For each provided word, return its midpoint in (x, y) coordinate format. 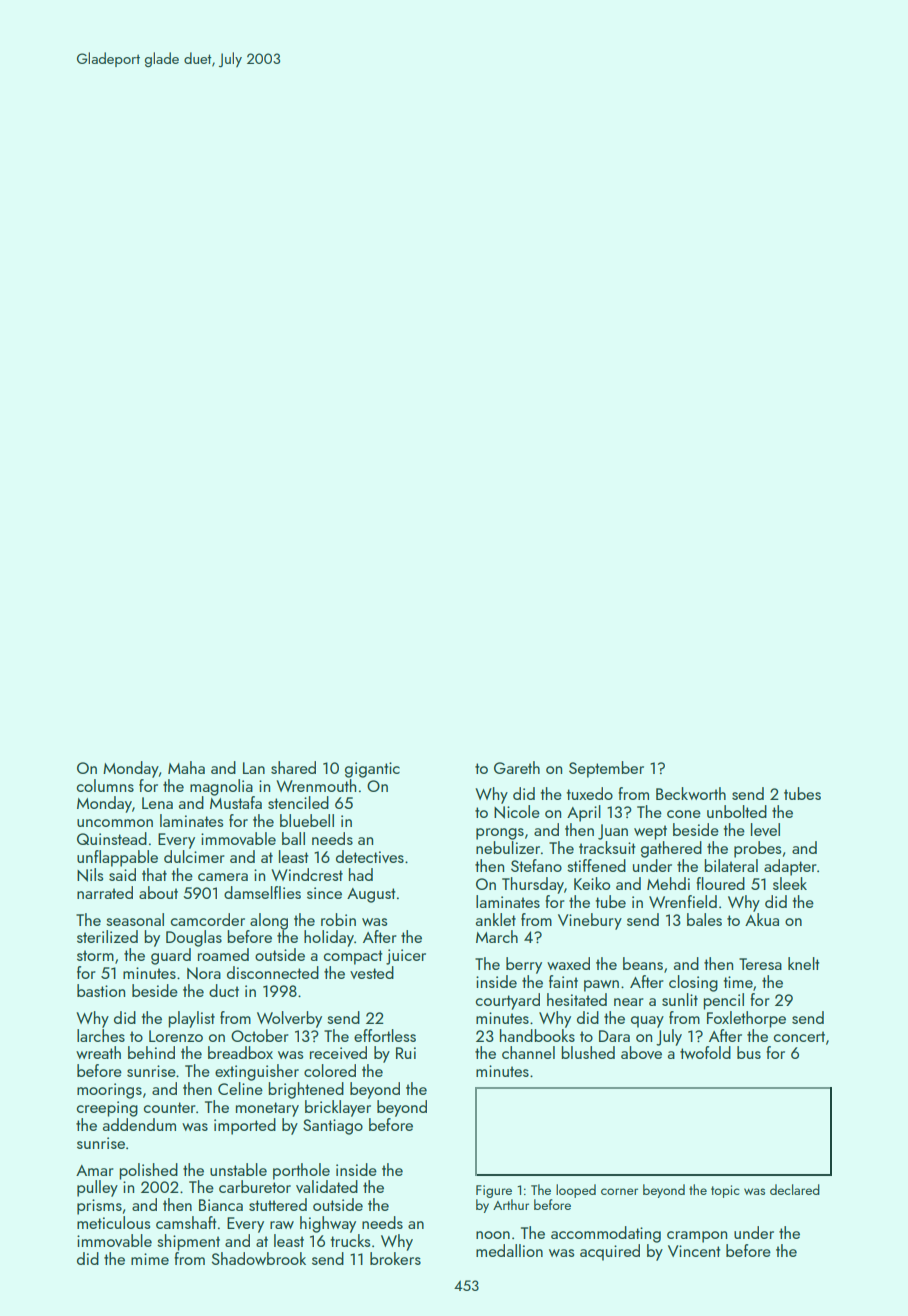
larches (101, 1035)
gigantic (372, 770)
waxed (568, 963)
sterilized (107, 936)
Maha (186, 767)
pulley (97, 1188)
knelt (803, 963)
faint (563, 981)
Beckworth (691, 793)
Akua (762, 919)
